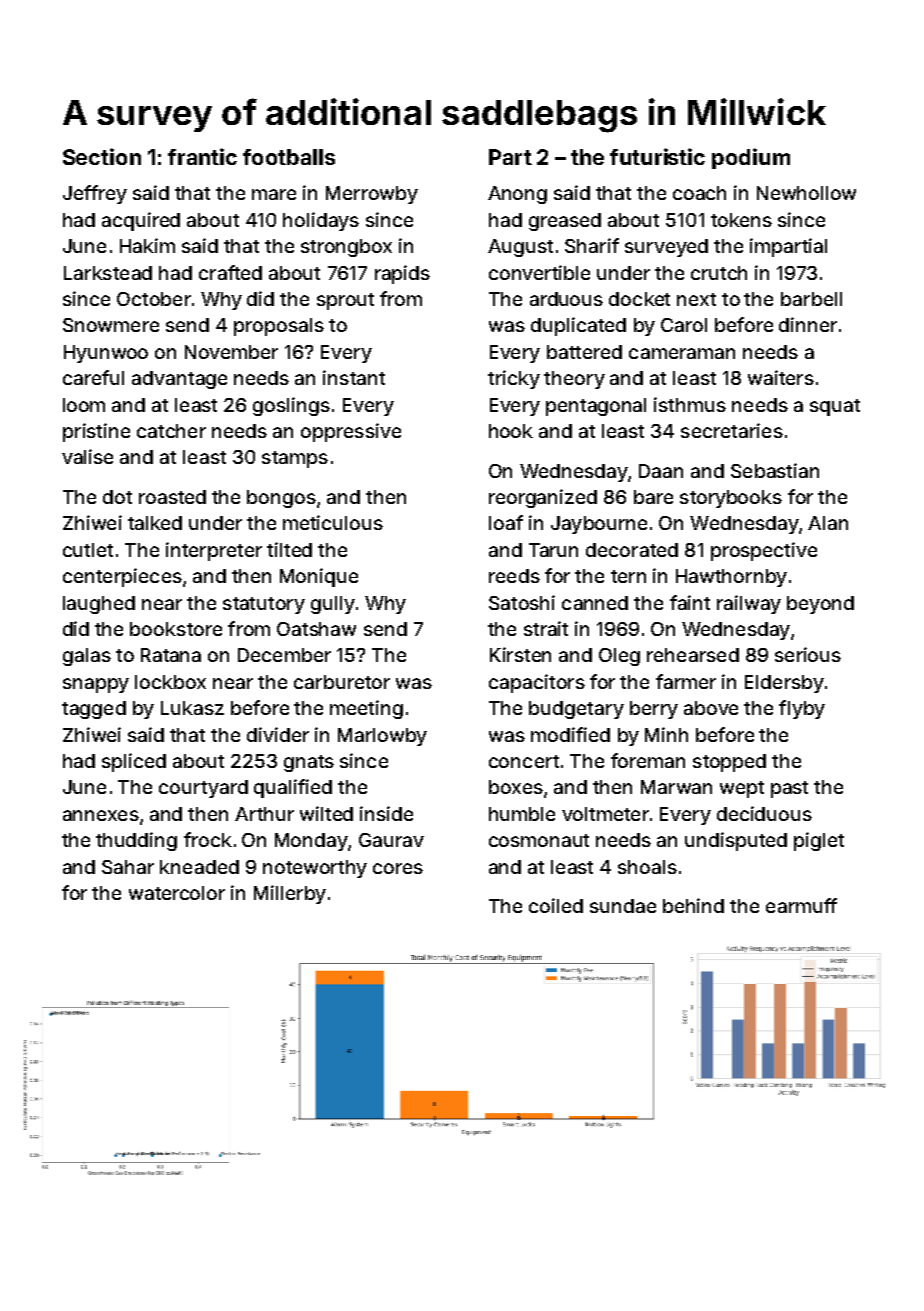 Image resolution: width=924 pixels, height=1311 pixels. What do you see at coordinates (386, 813) in the page?
I see `inside` at bounding box center [386, 813].
